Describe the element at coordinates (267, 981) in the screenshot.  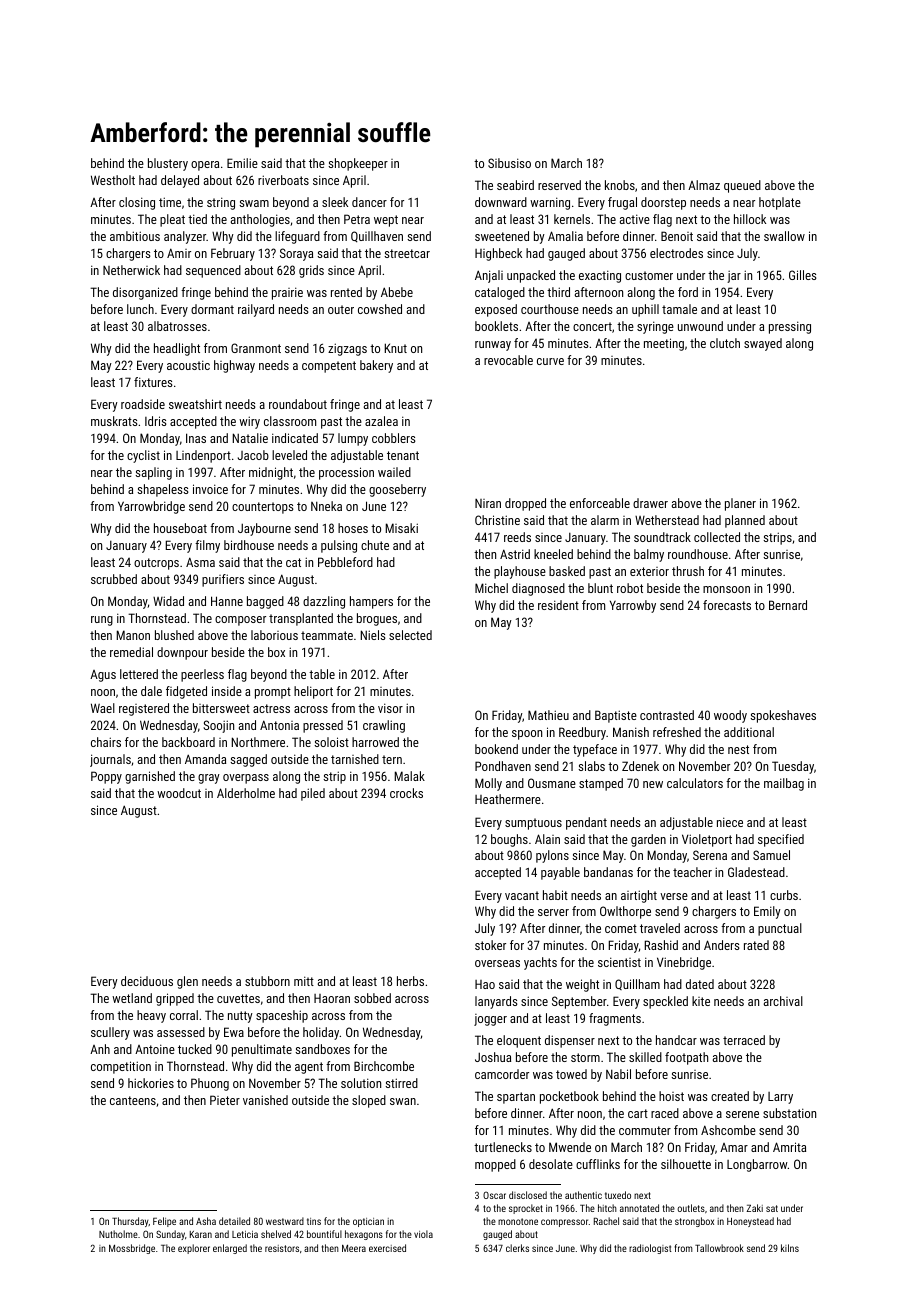
I see `stubborn` at that location.
